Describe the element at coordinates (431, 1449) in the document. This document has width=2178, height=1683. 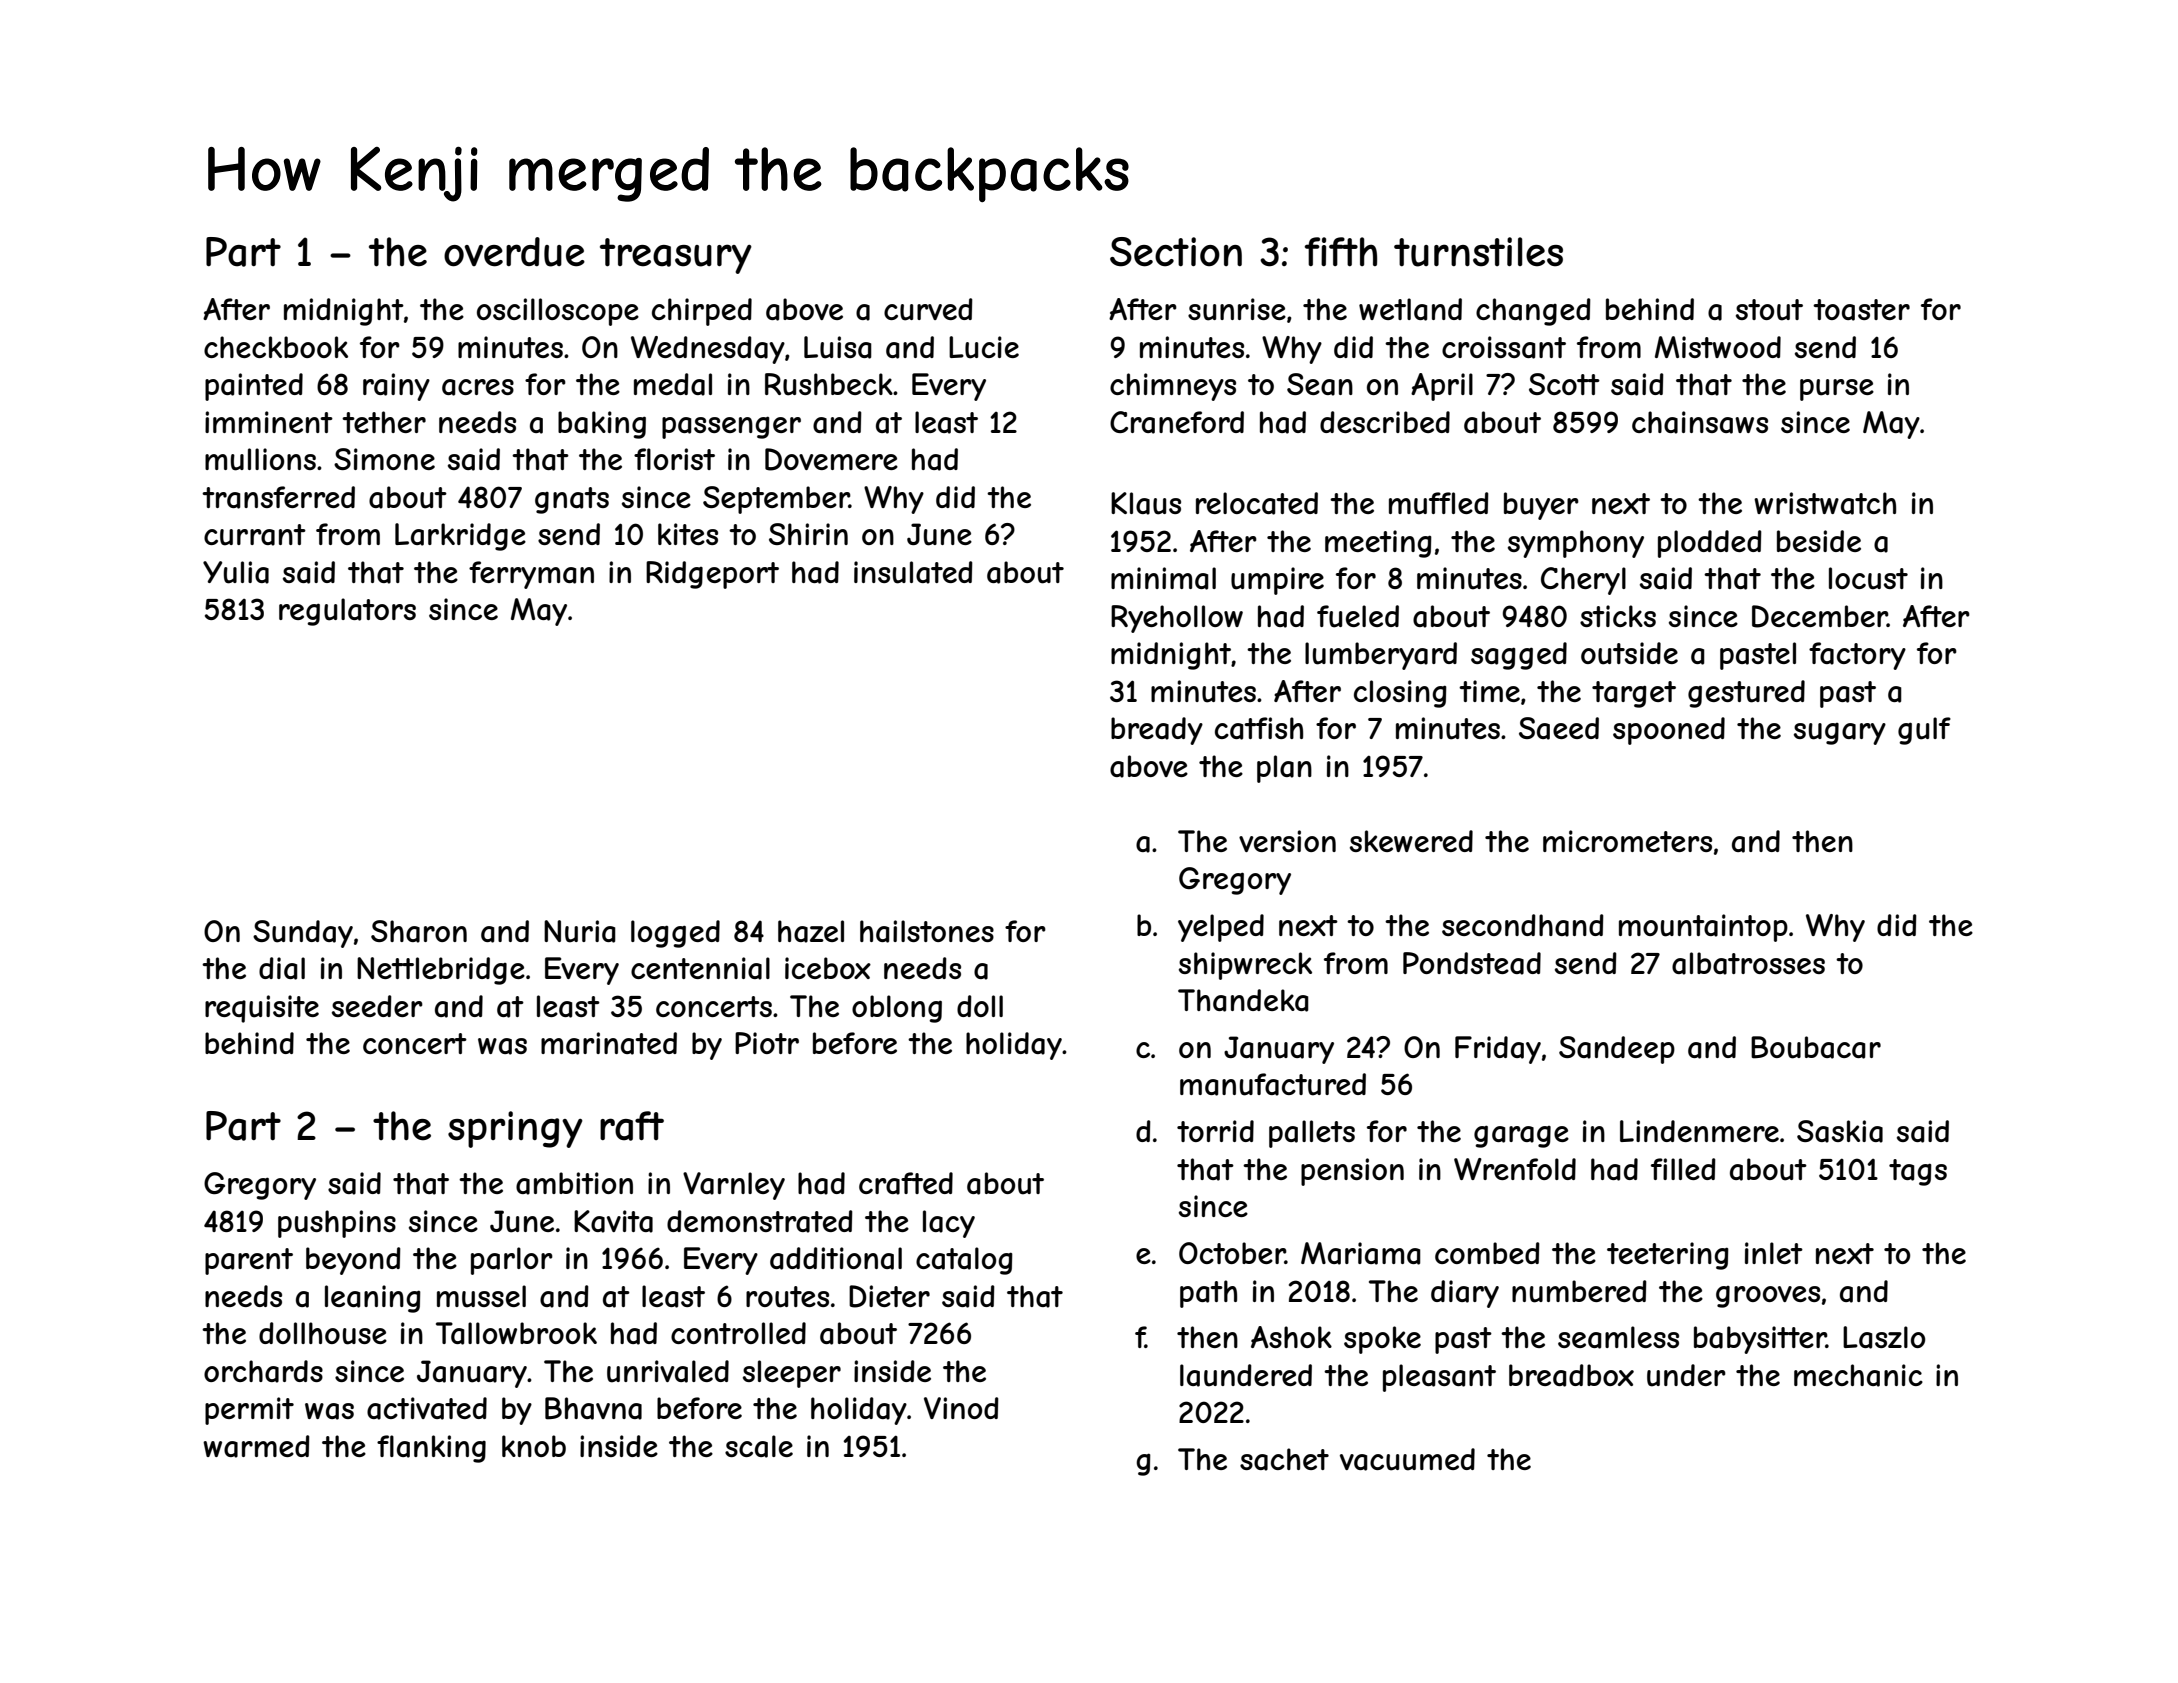
I see `flanking` at that location.
